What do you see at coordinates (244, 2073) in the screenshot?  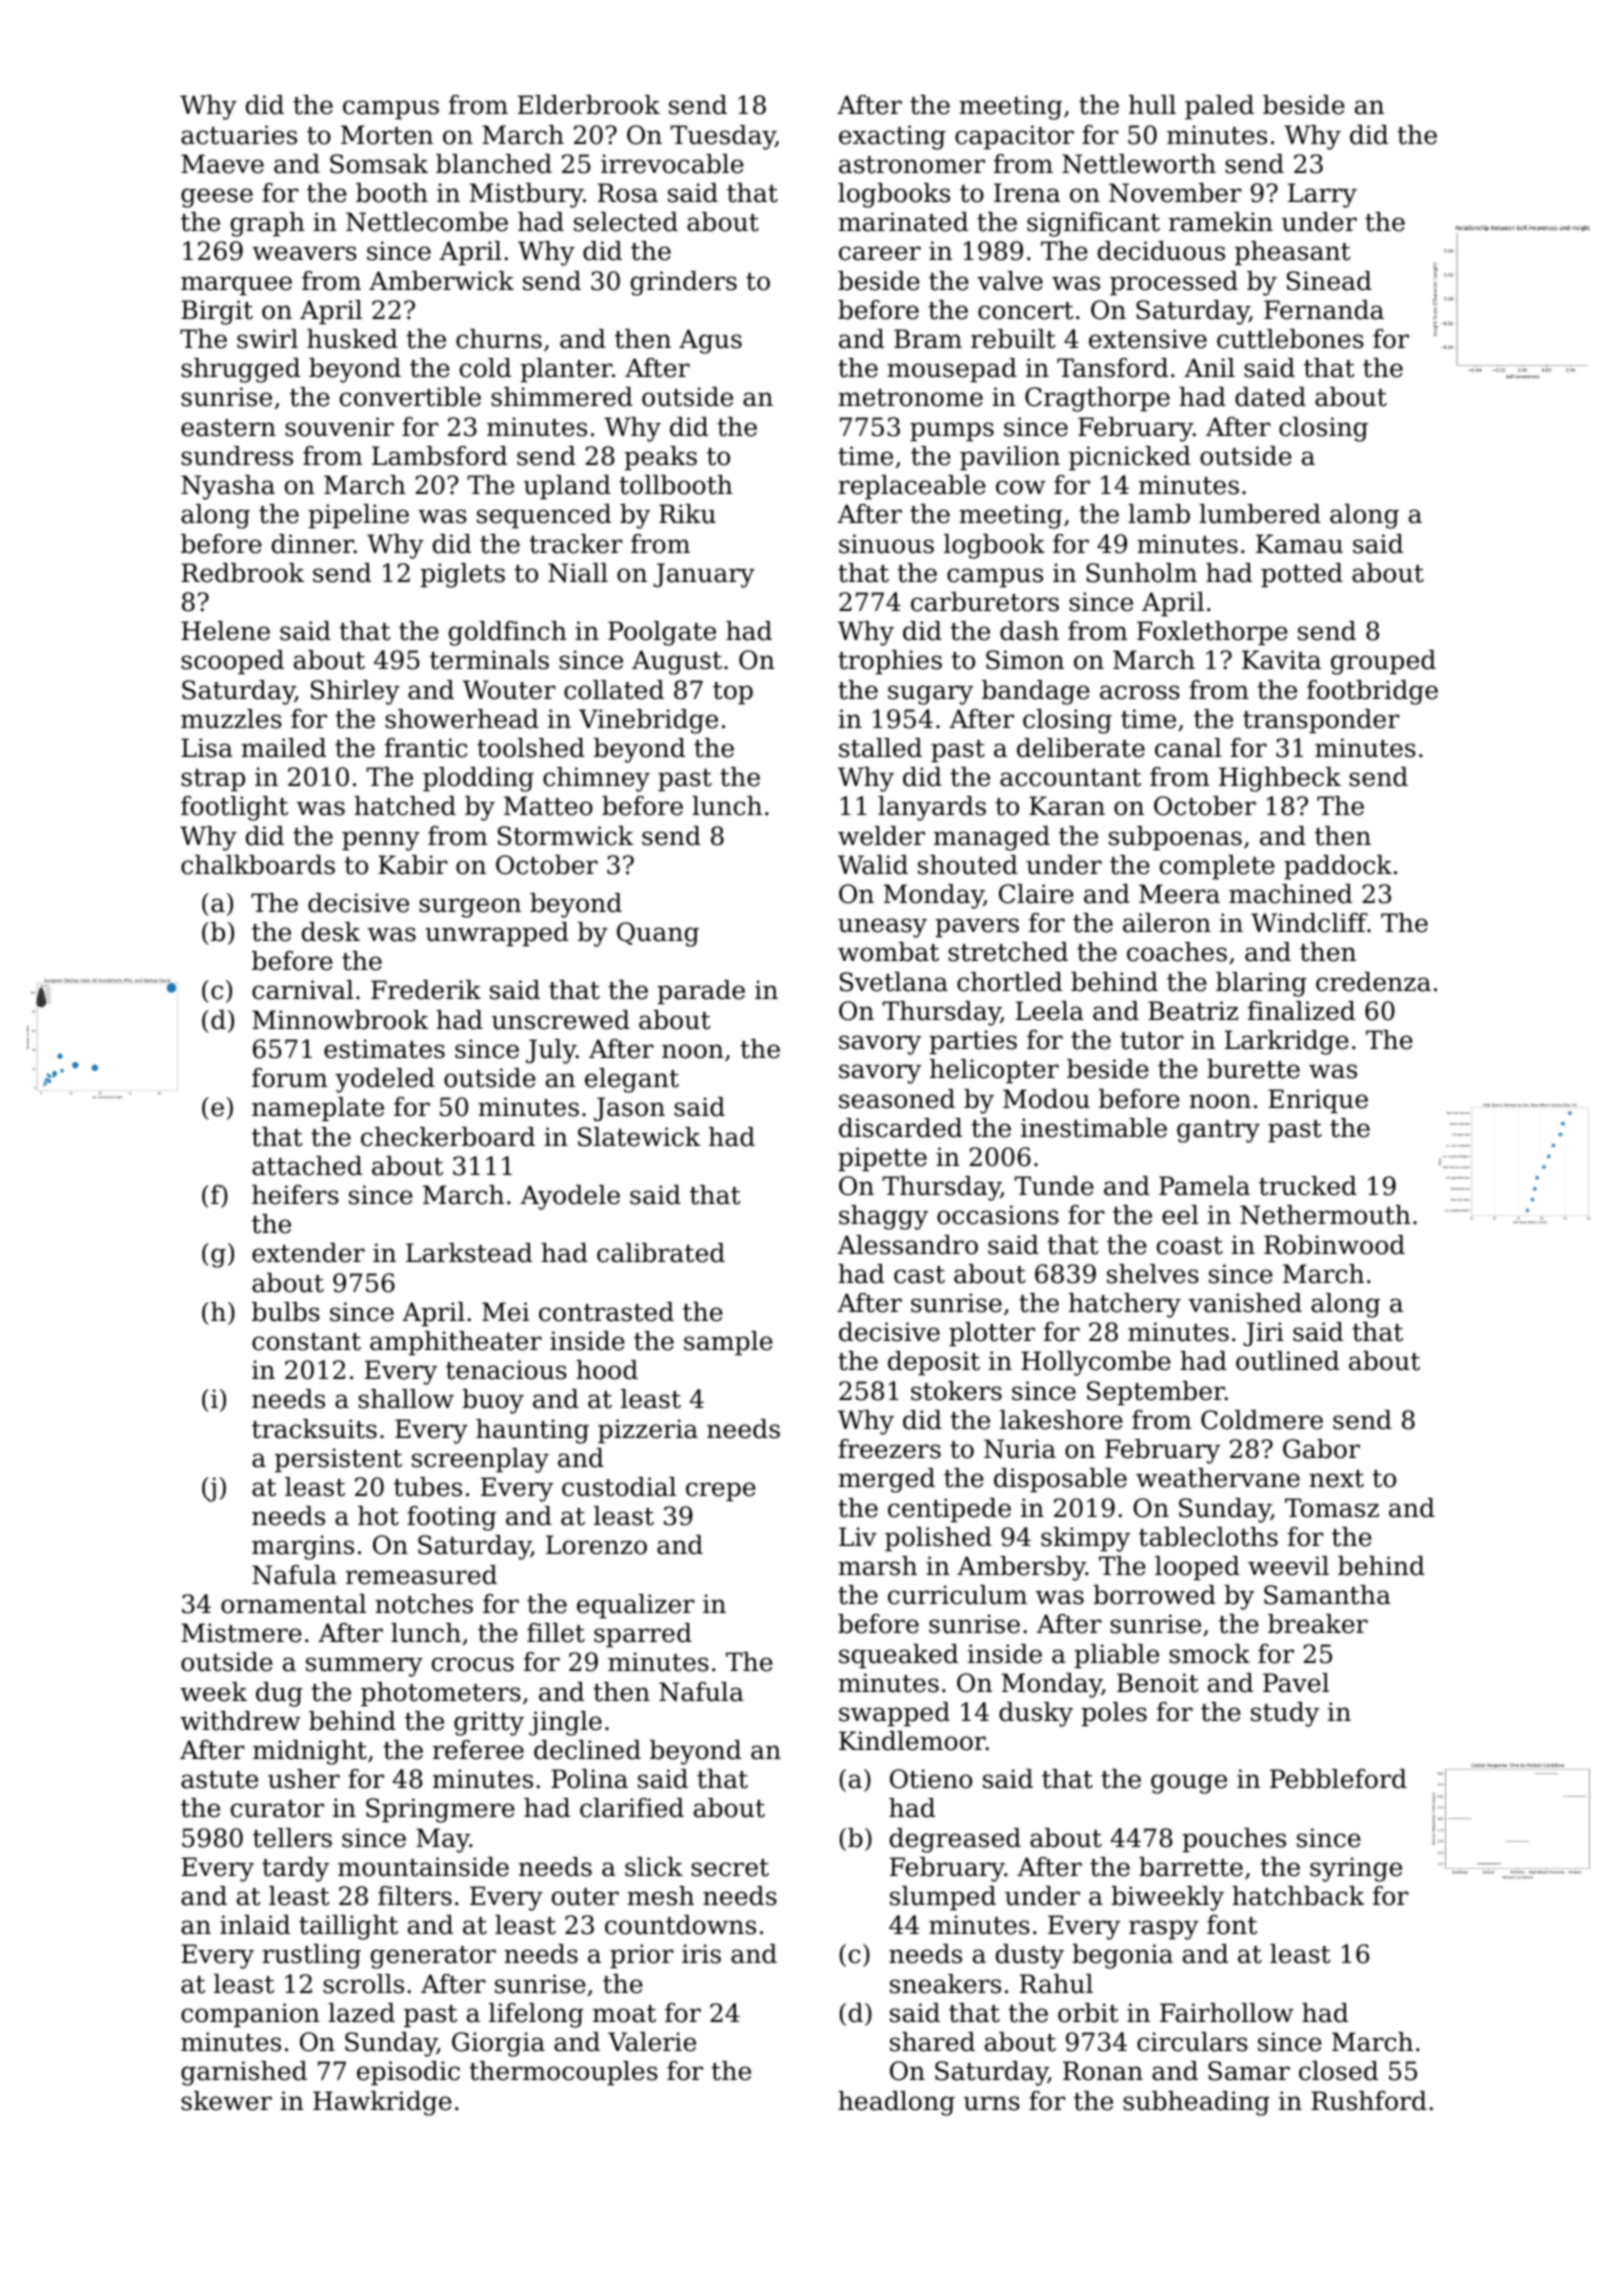 I see `garnished` at bounding box center [244, 2073].
